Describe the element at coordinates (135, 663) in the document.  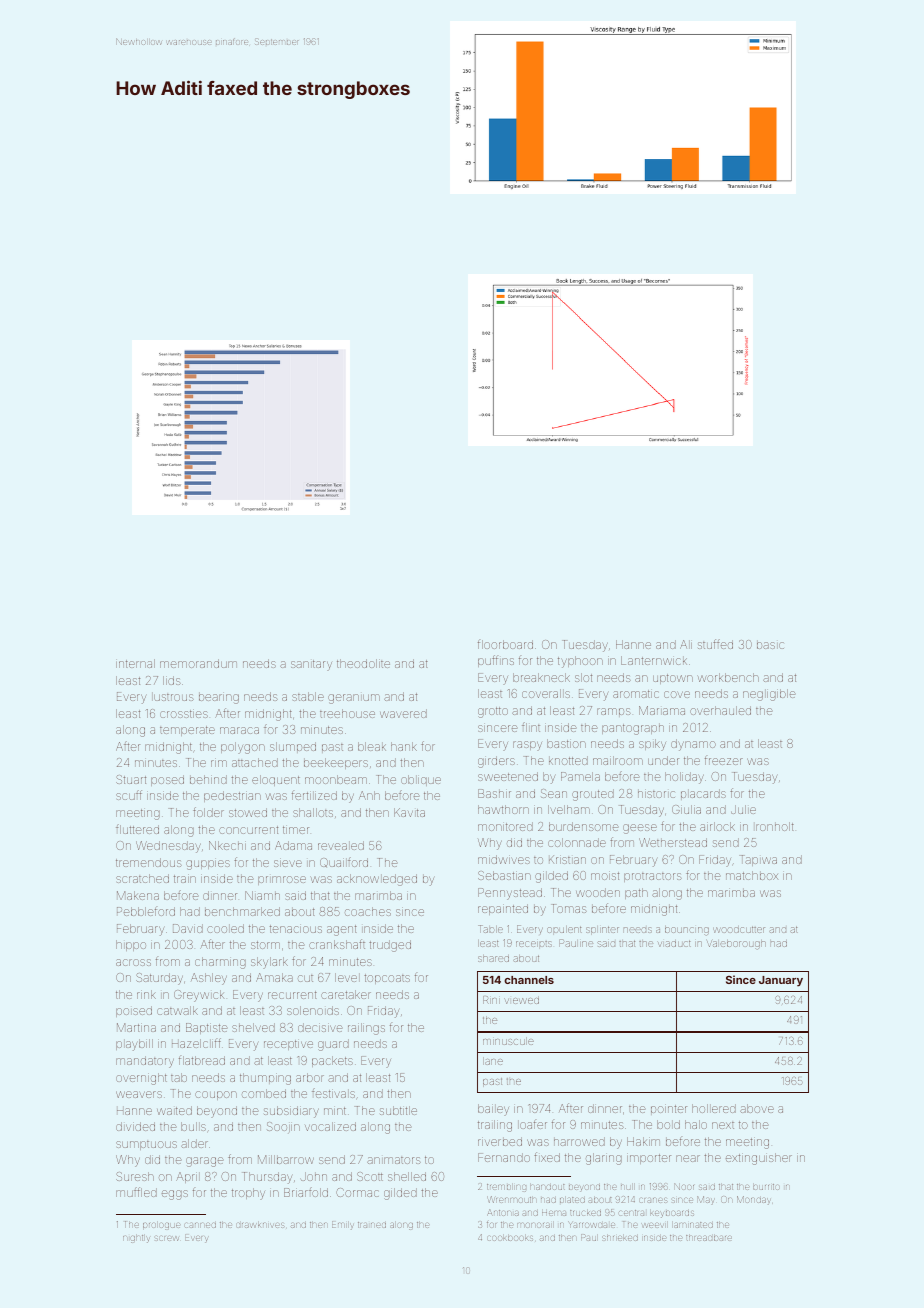
I see `internal` at that location.
